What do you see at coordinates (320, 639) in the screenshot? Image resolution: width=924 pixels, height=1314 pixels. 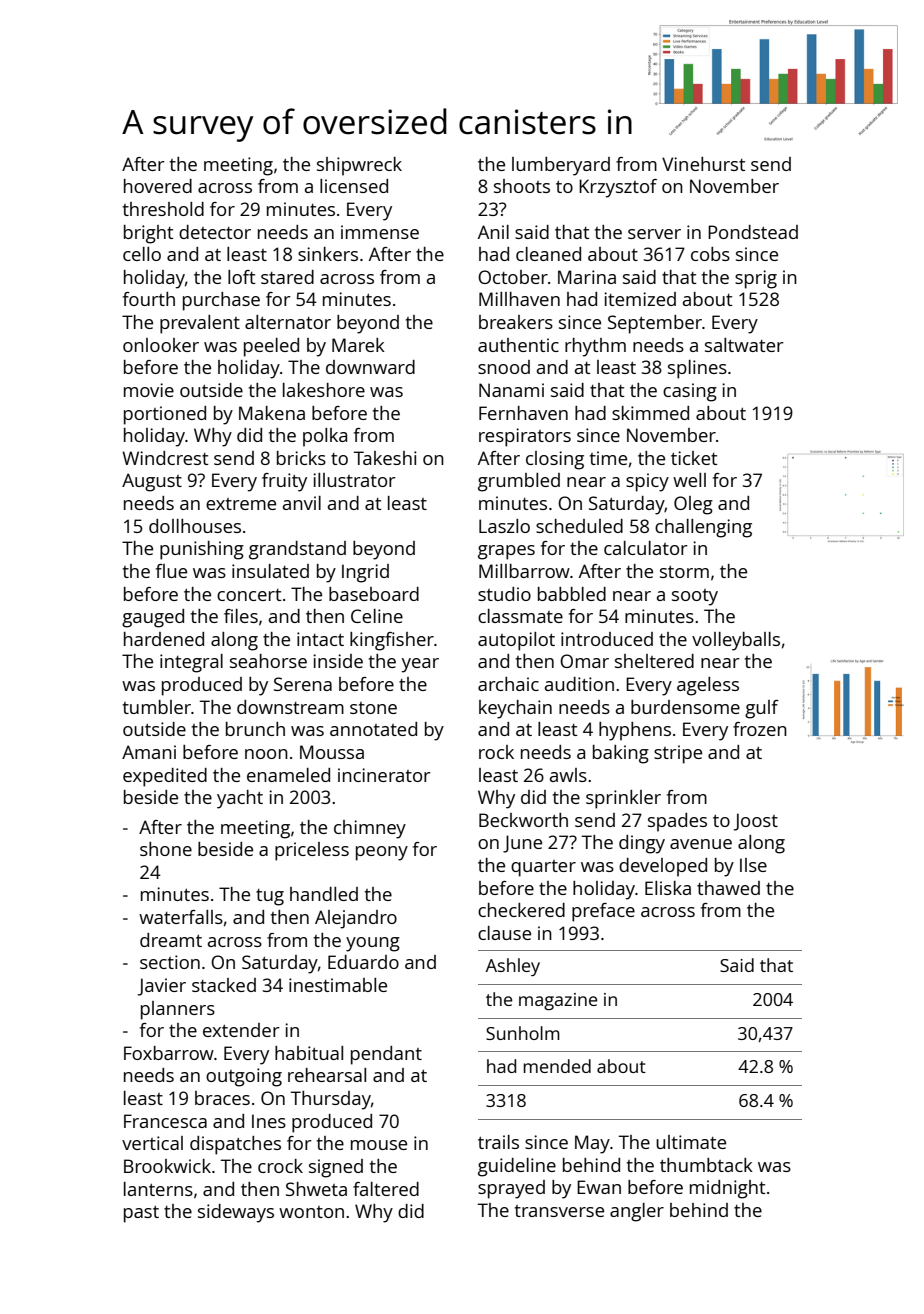 I see `intact` at bounding box center [320, 639].
